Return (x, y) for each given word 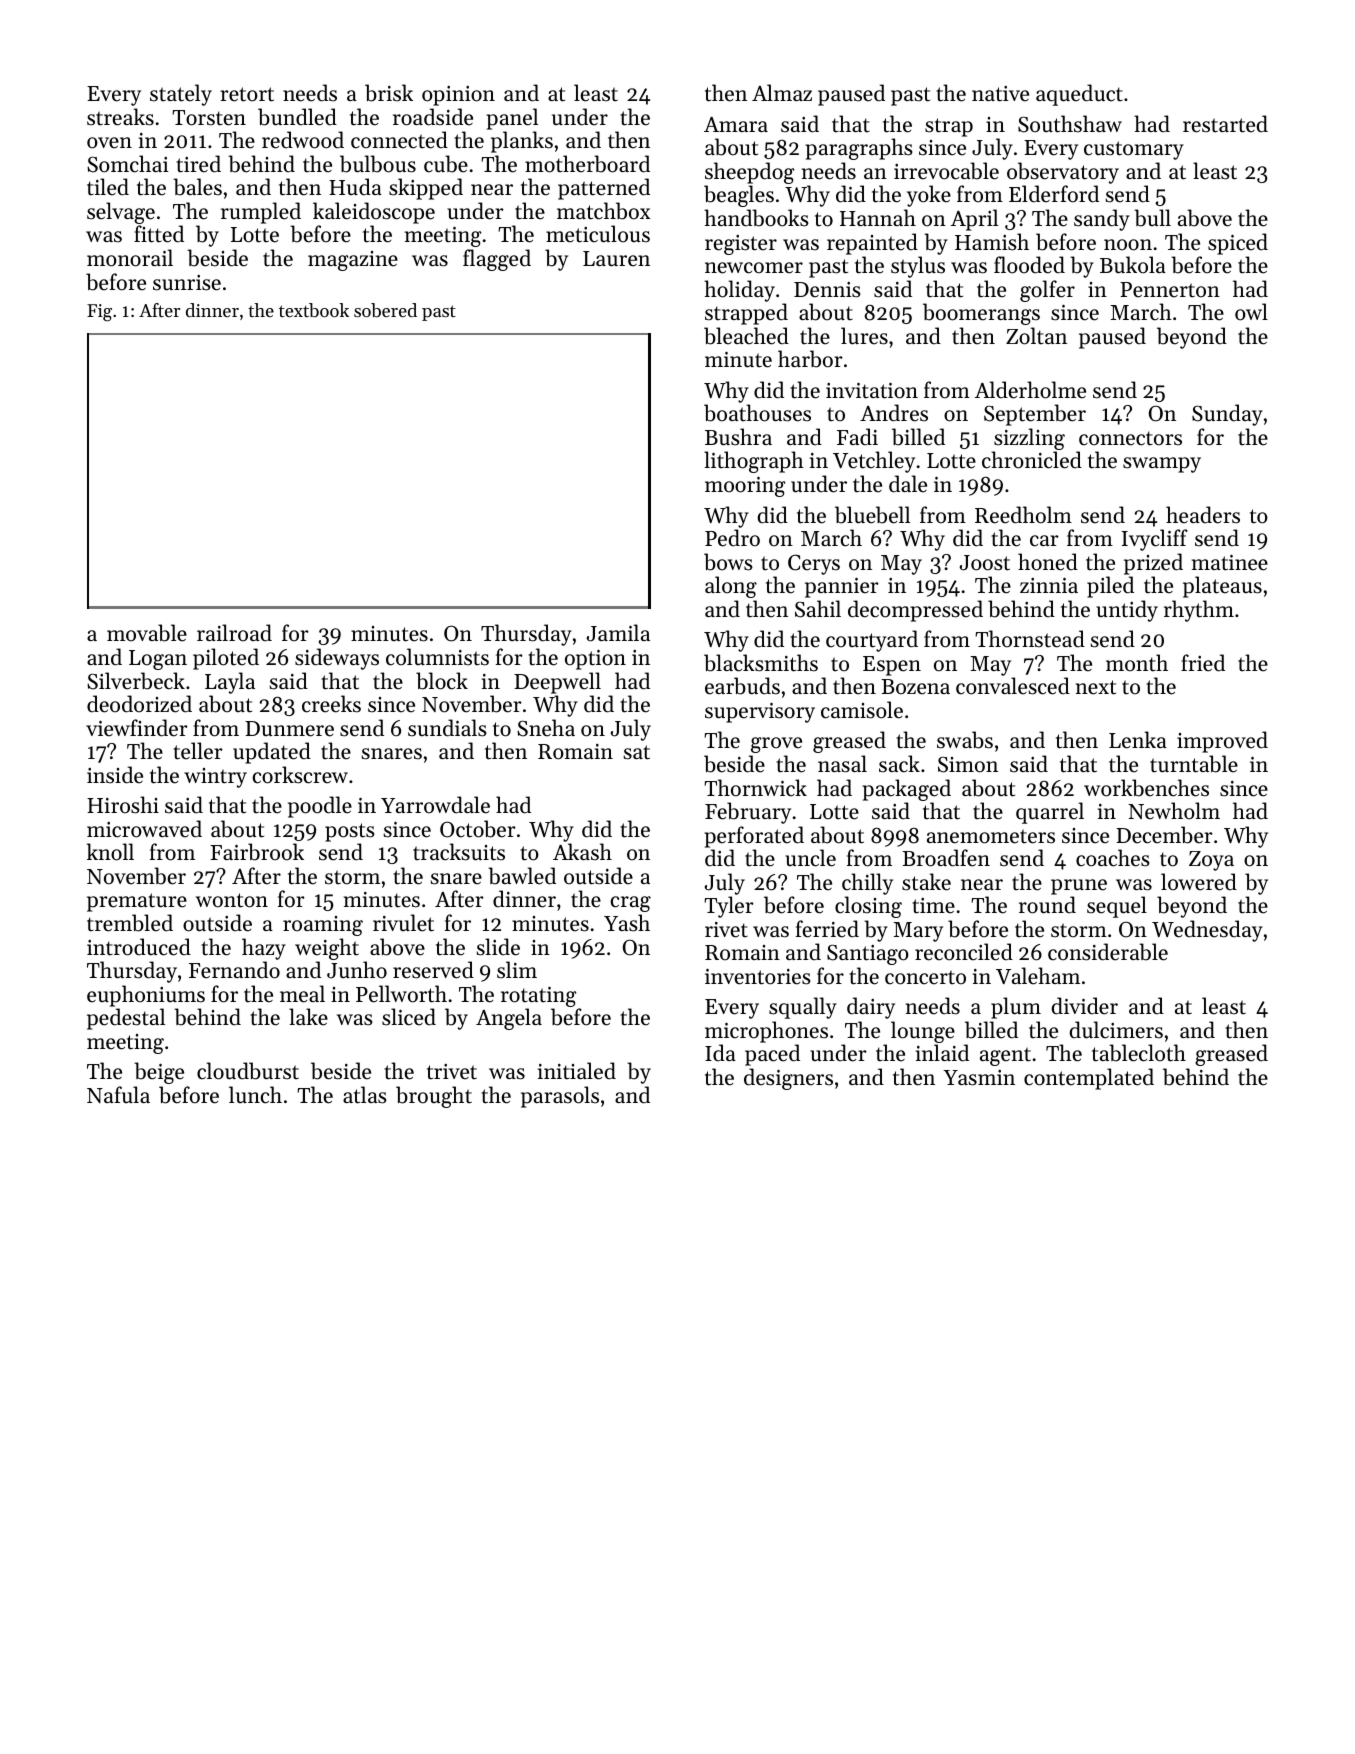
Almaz (782, 92)
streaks (120, 117)
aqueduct (1079, 95)
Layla (230, 683)
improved (1222, 742)
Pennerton (1170, 290)
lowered (1199, 882)
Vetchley (874, 462)
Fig (99, 313)
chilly (867, 884)
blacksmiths (761, 663)
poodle (320, 807)
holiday (739, 291)
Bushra (738, 437)
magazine (353, 261)
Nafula (118, 1095)
